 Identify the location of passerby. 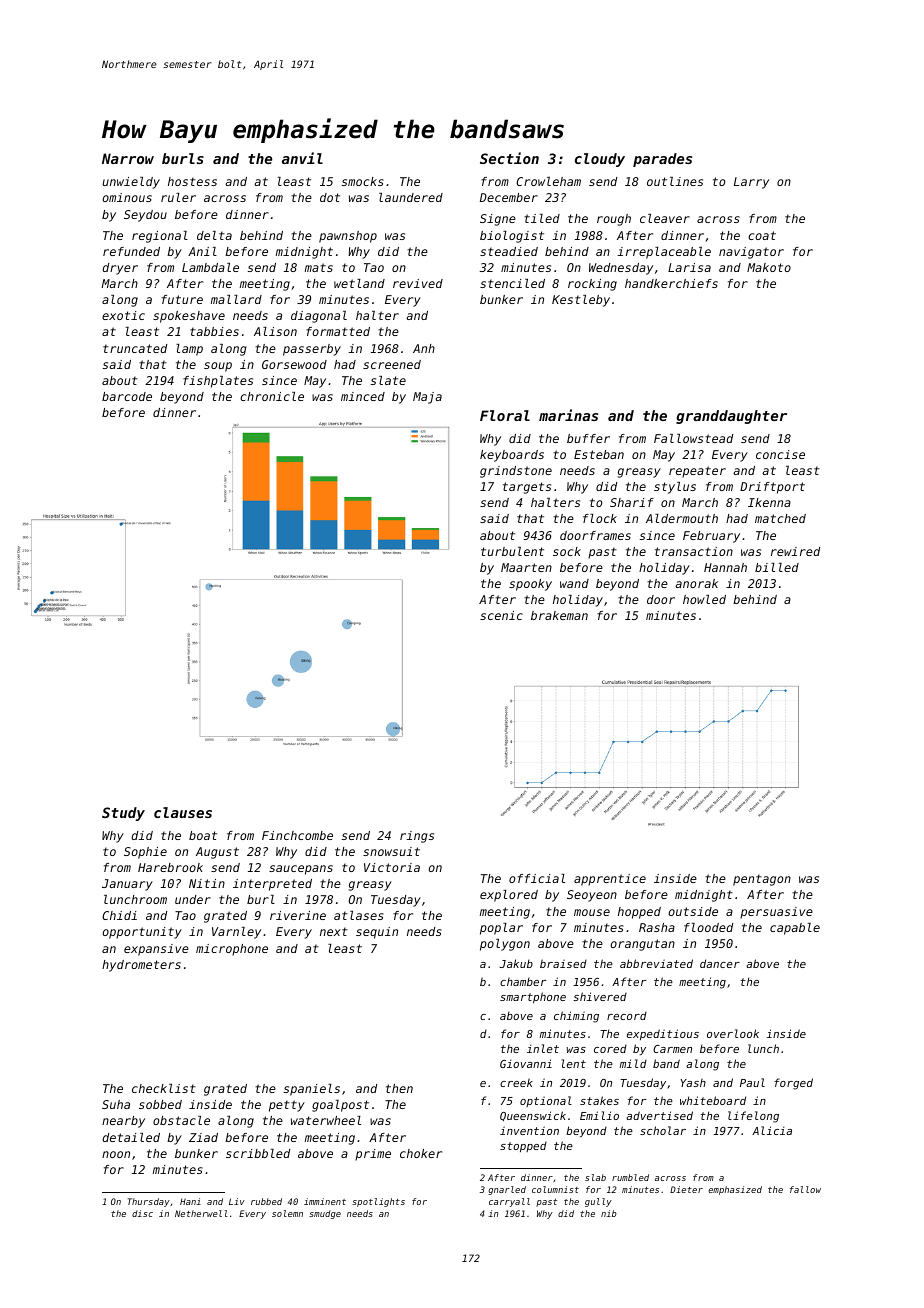
(312, 350).
